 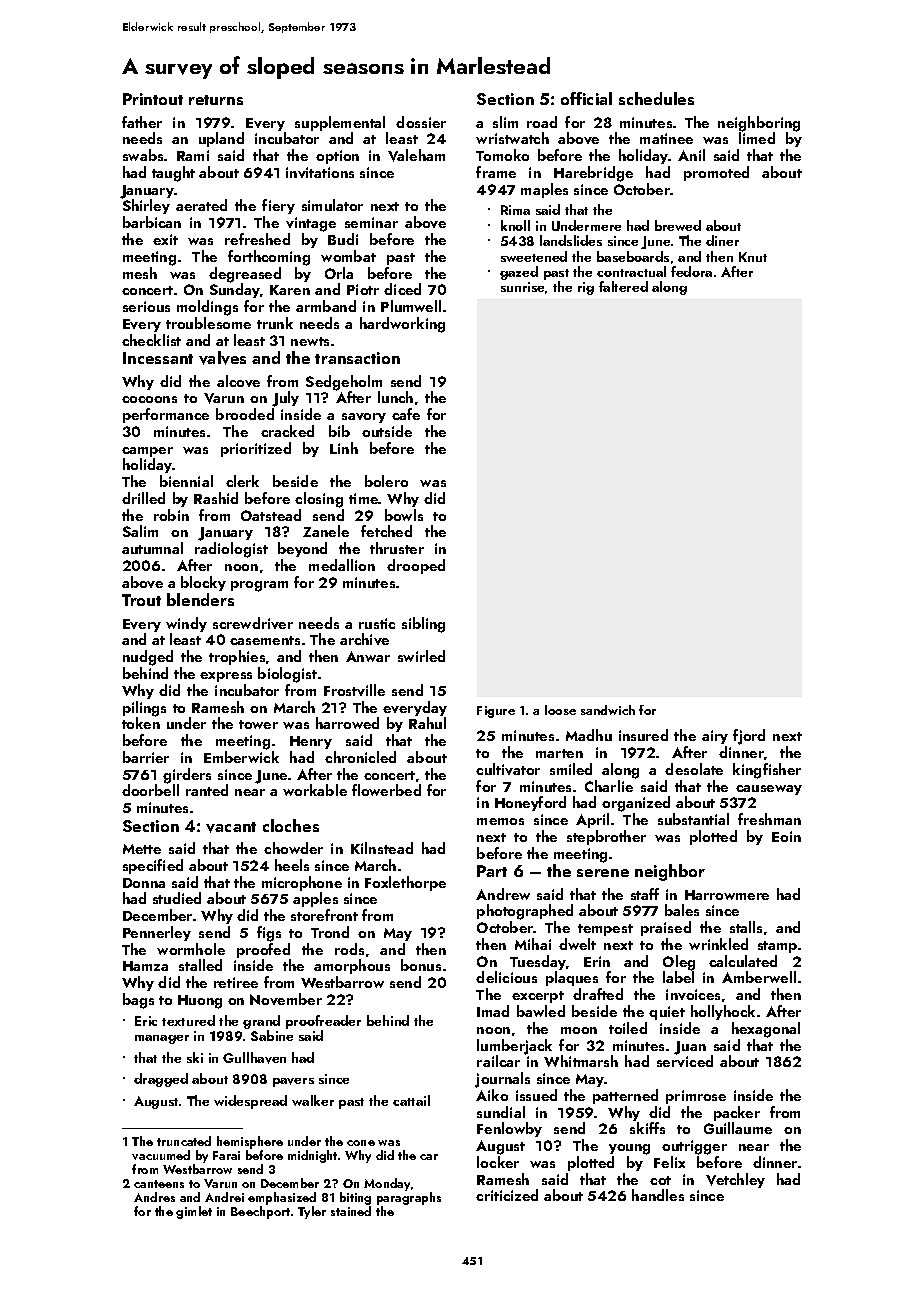 What do you see at coordinates (560, 710) in the page?
I see `loose` at bounding box center [560, 710].
